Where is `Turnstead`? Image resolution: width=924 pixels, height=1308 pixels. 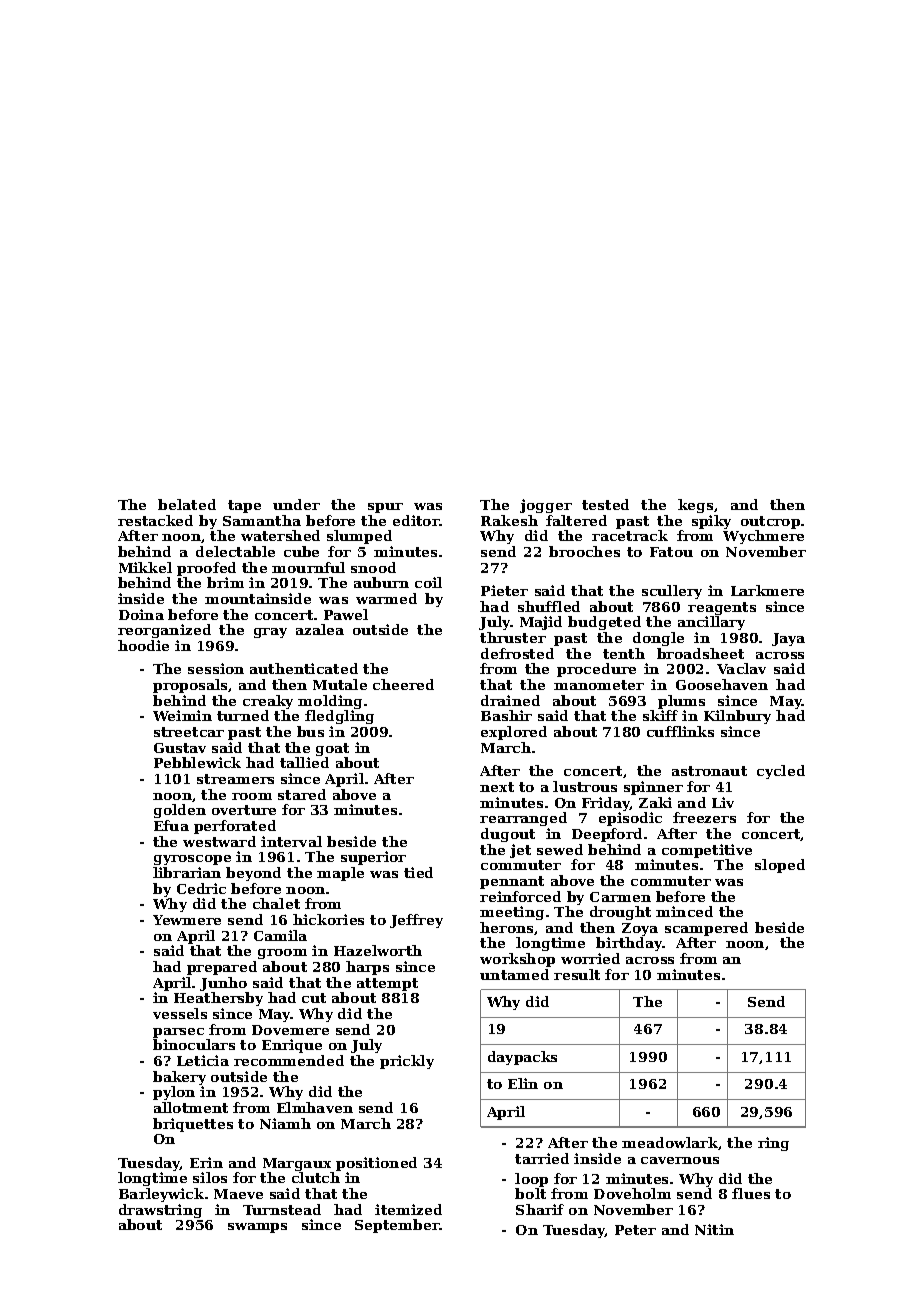
Turnstead is located at coordinates (282, 1209).
